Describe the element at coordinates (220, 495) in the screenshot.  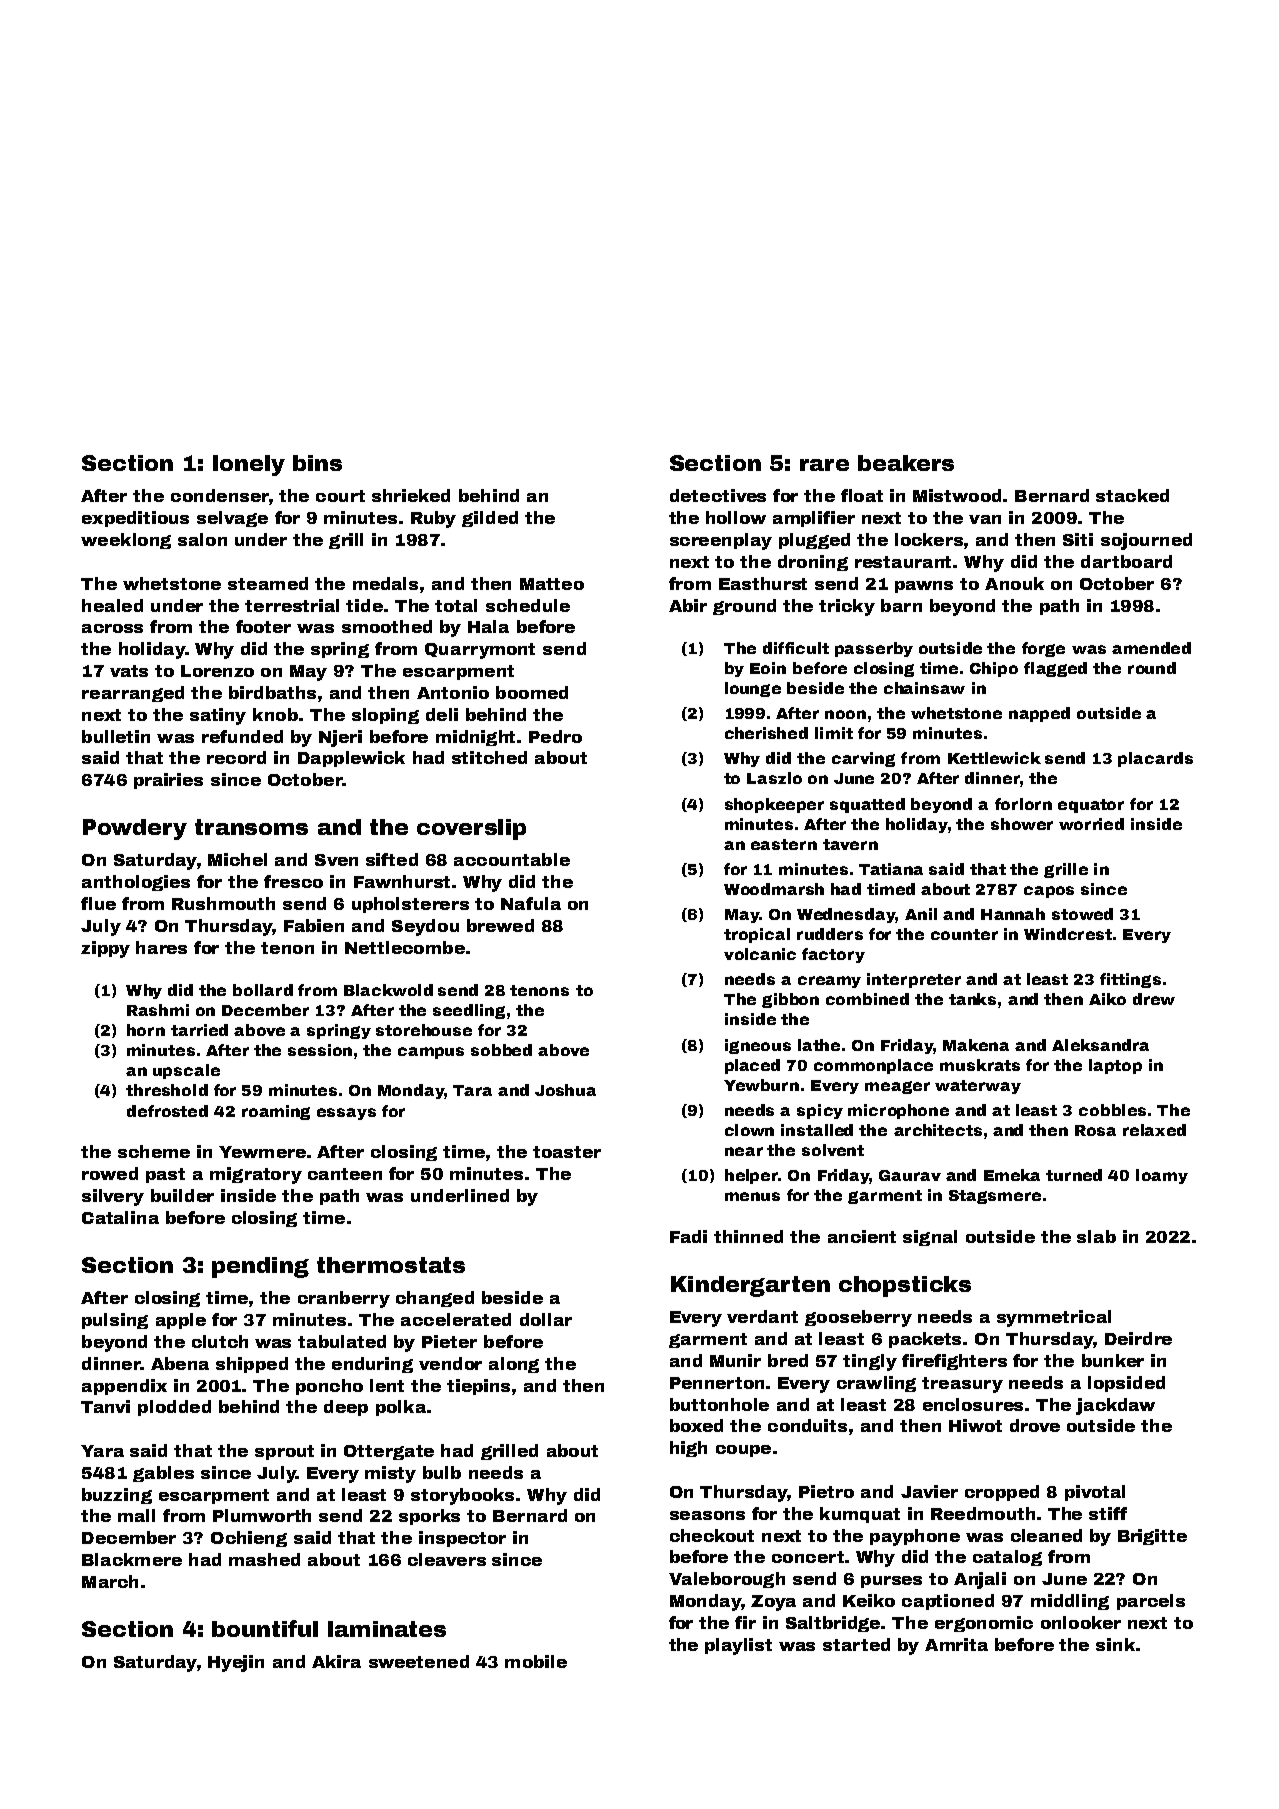
I see `condenser` at that location.
